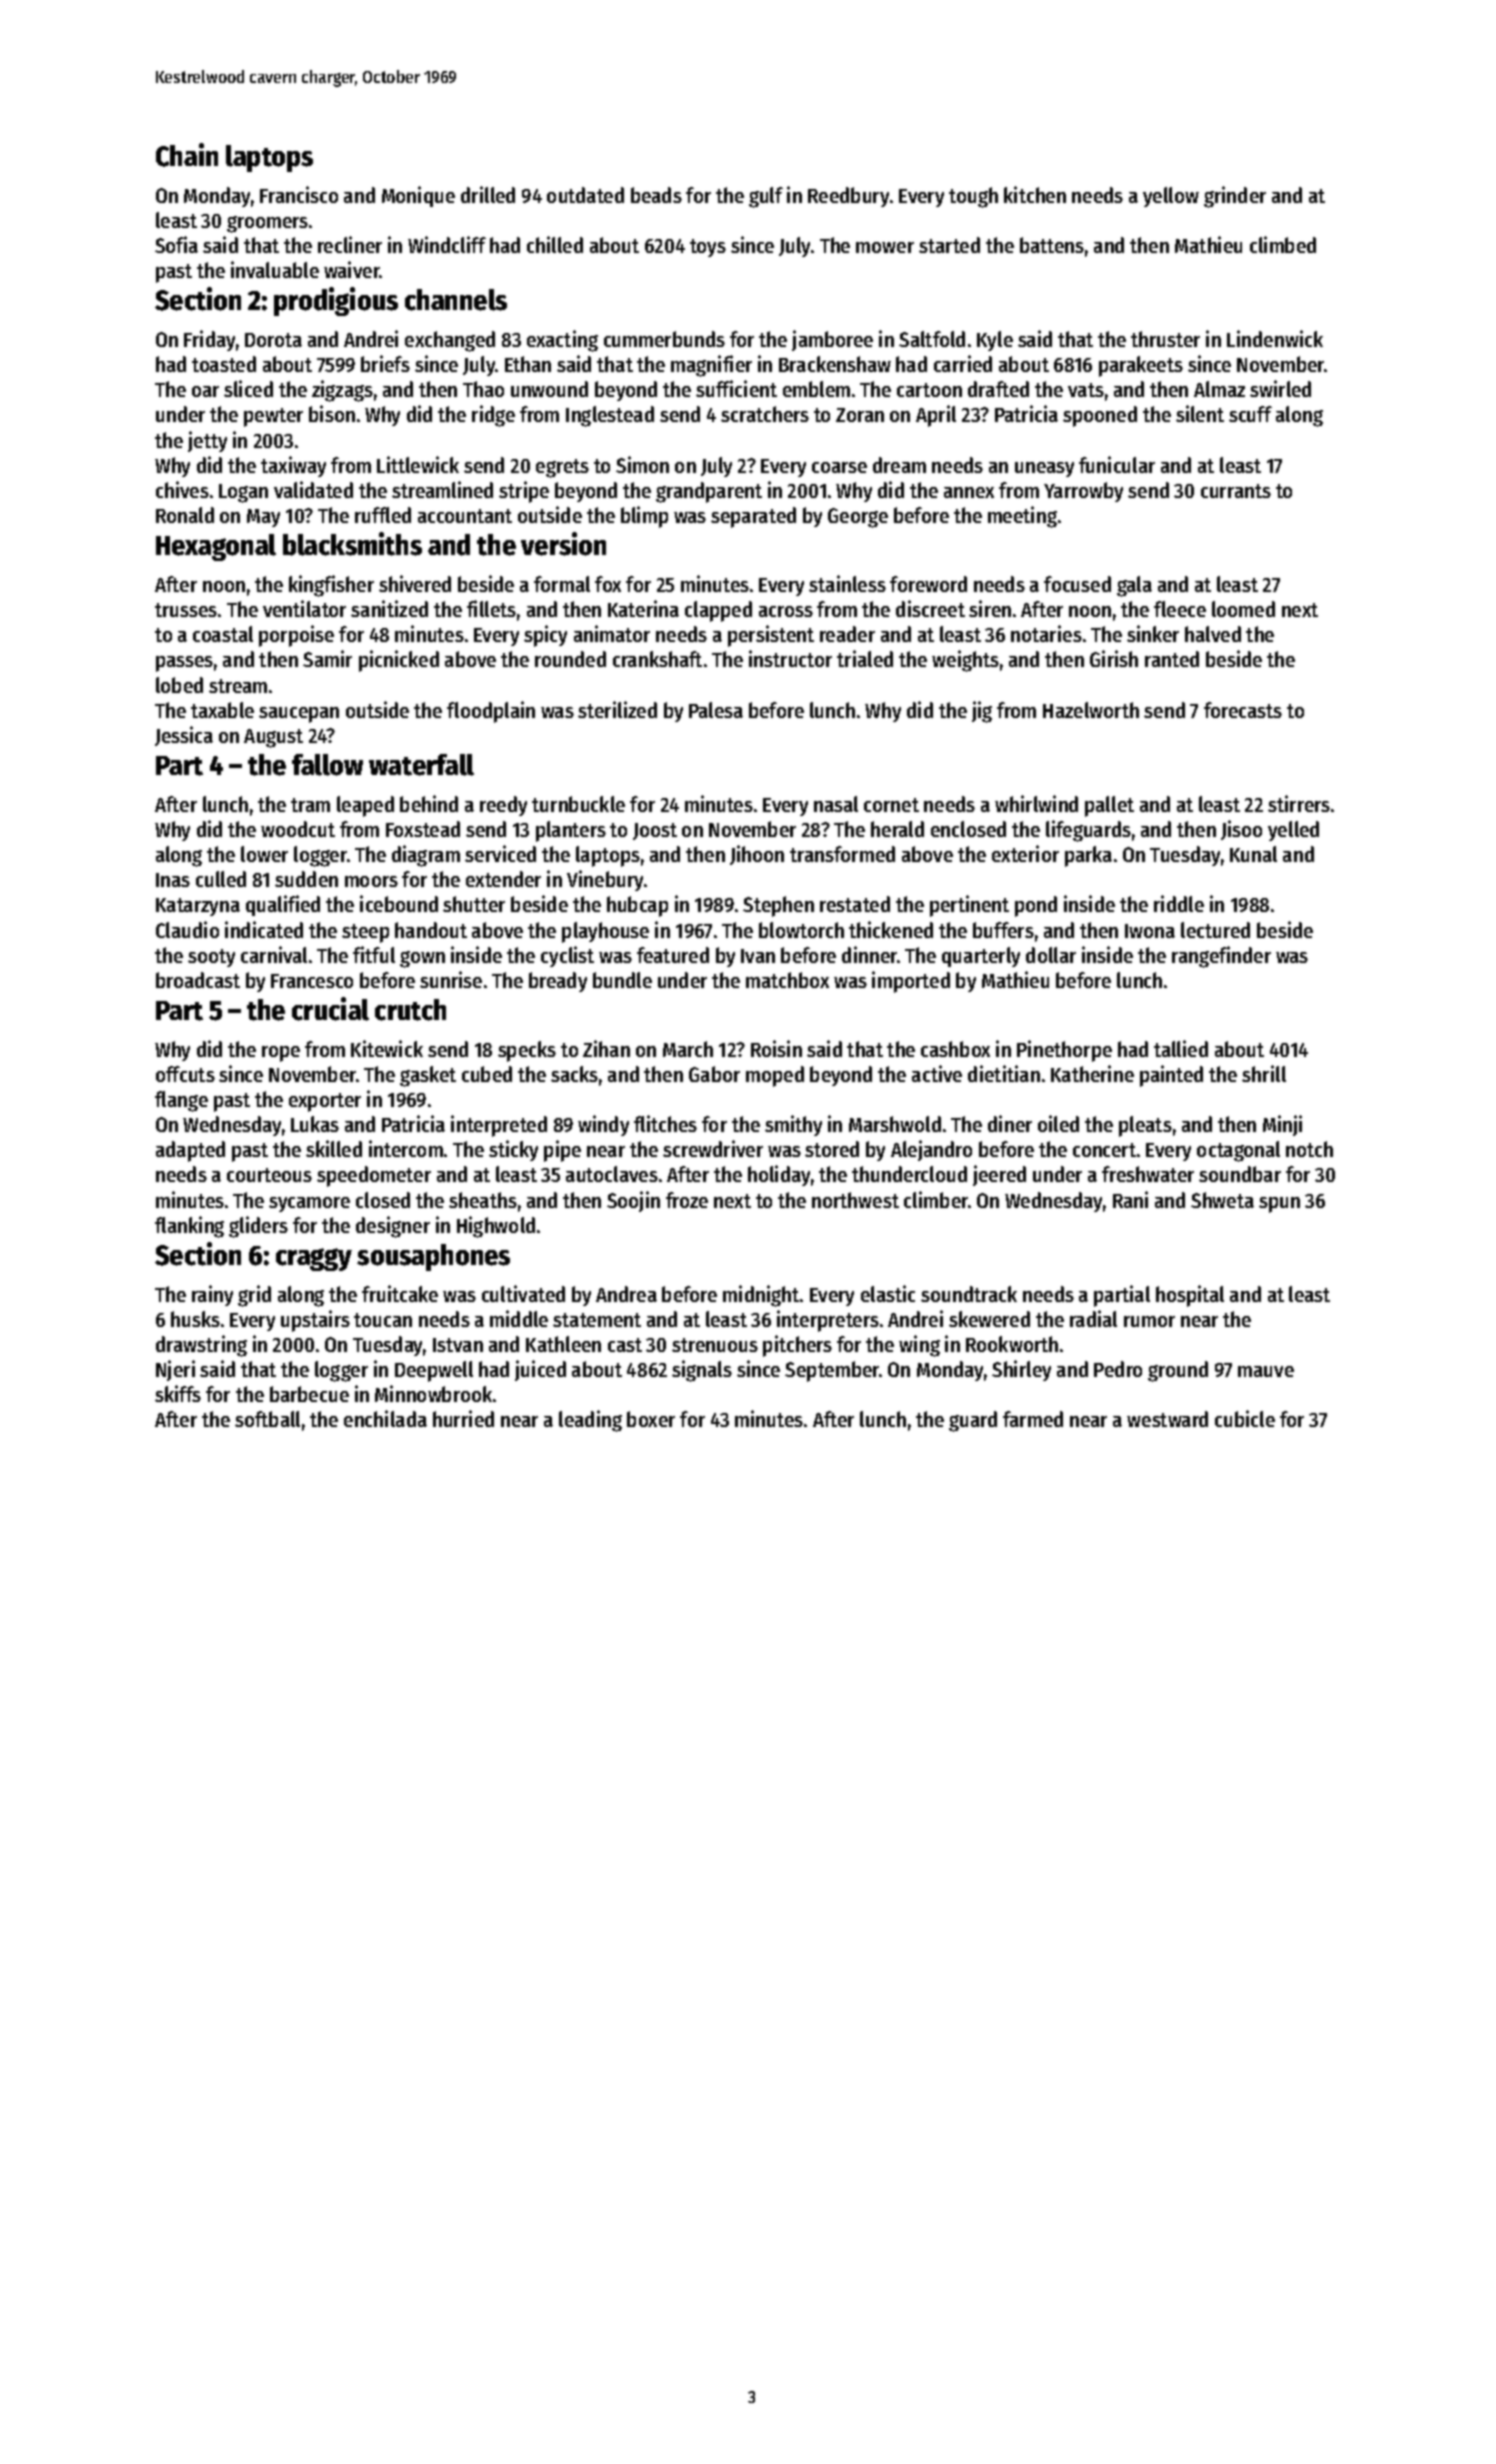  What do you see at coordinates (1064, 1051) in the screenshot?
I see `Pinethorpe` at bounding box center [1064, 1051].
